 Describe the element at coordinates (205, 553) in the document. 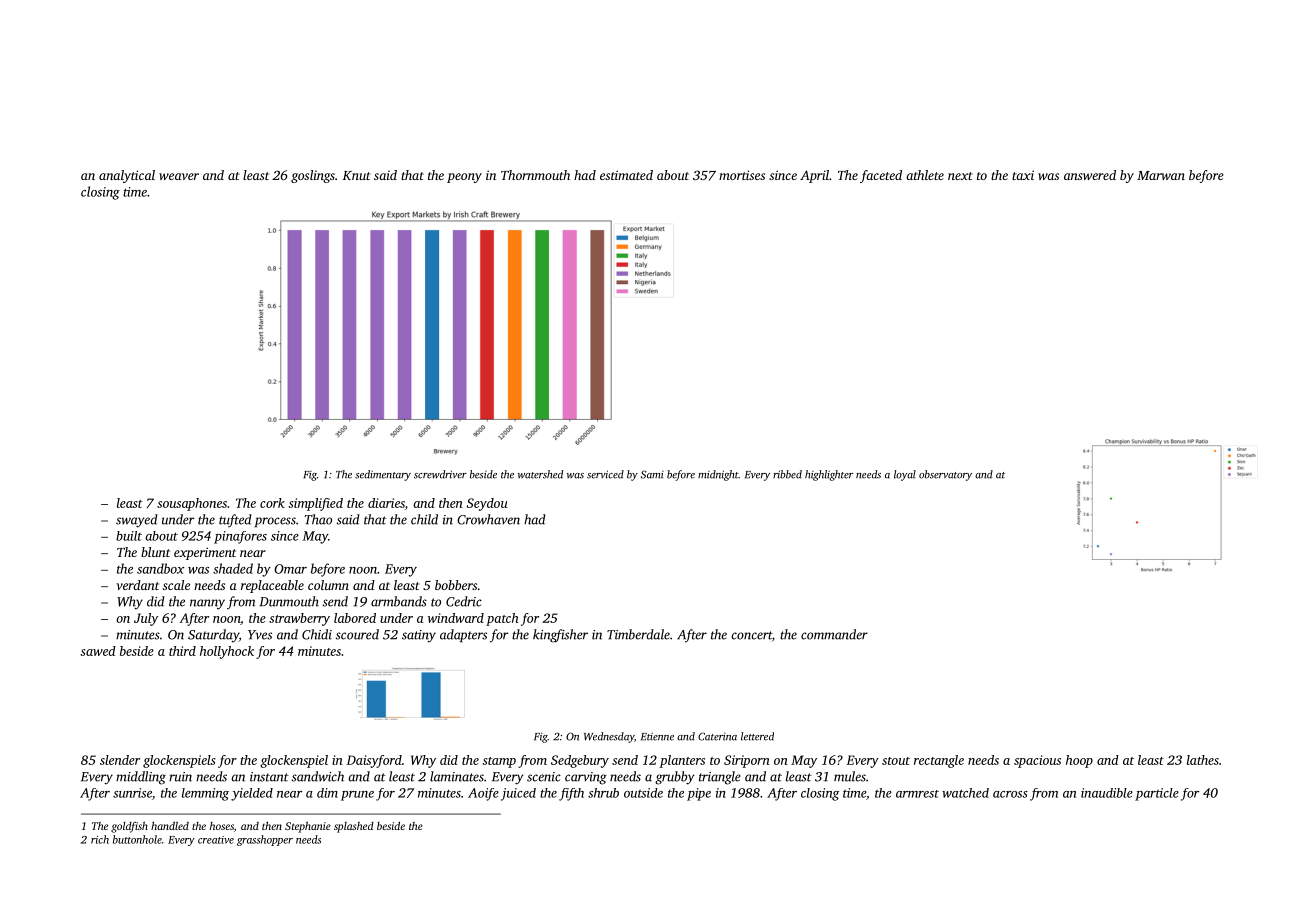

I see `experiment` at that location.
